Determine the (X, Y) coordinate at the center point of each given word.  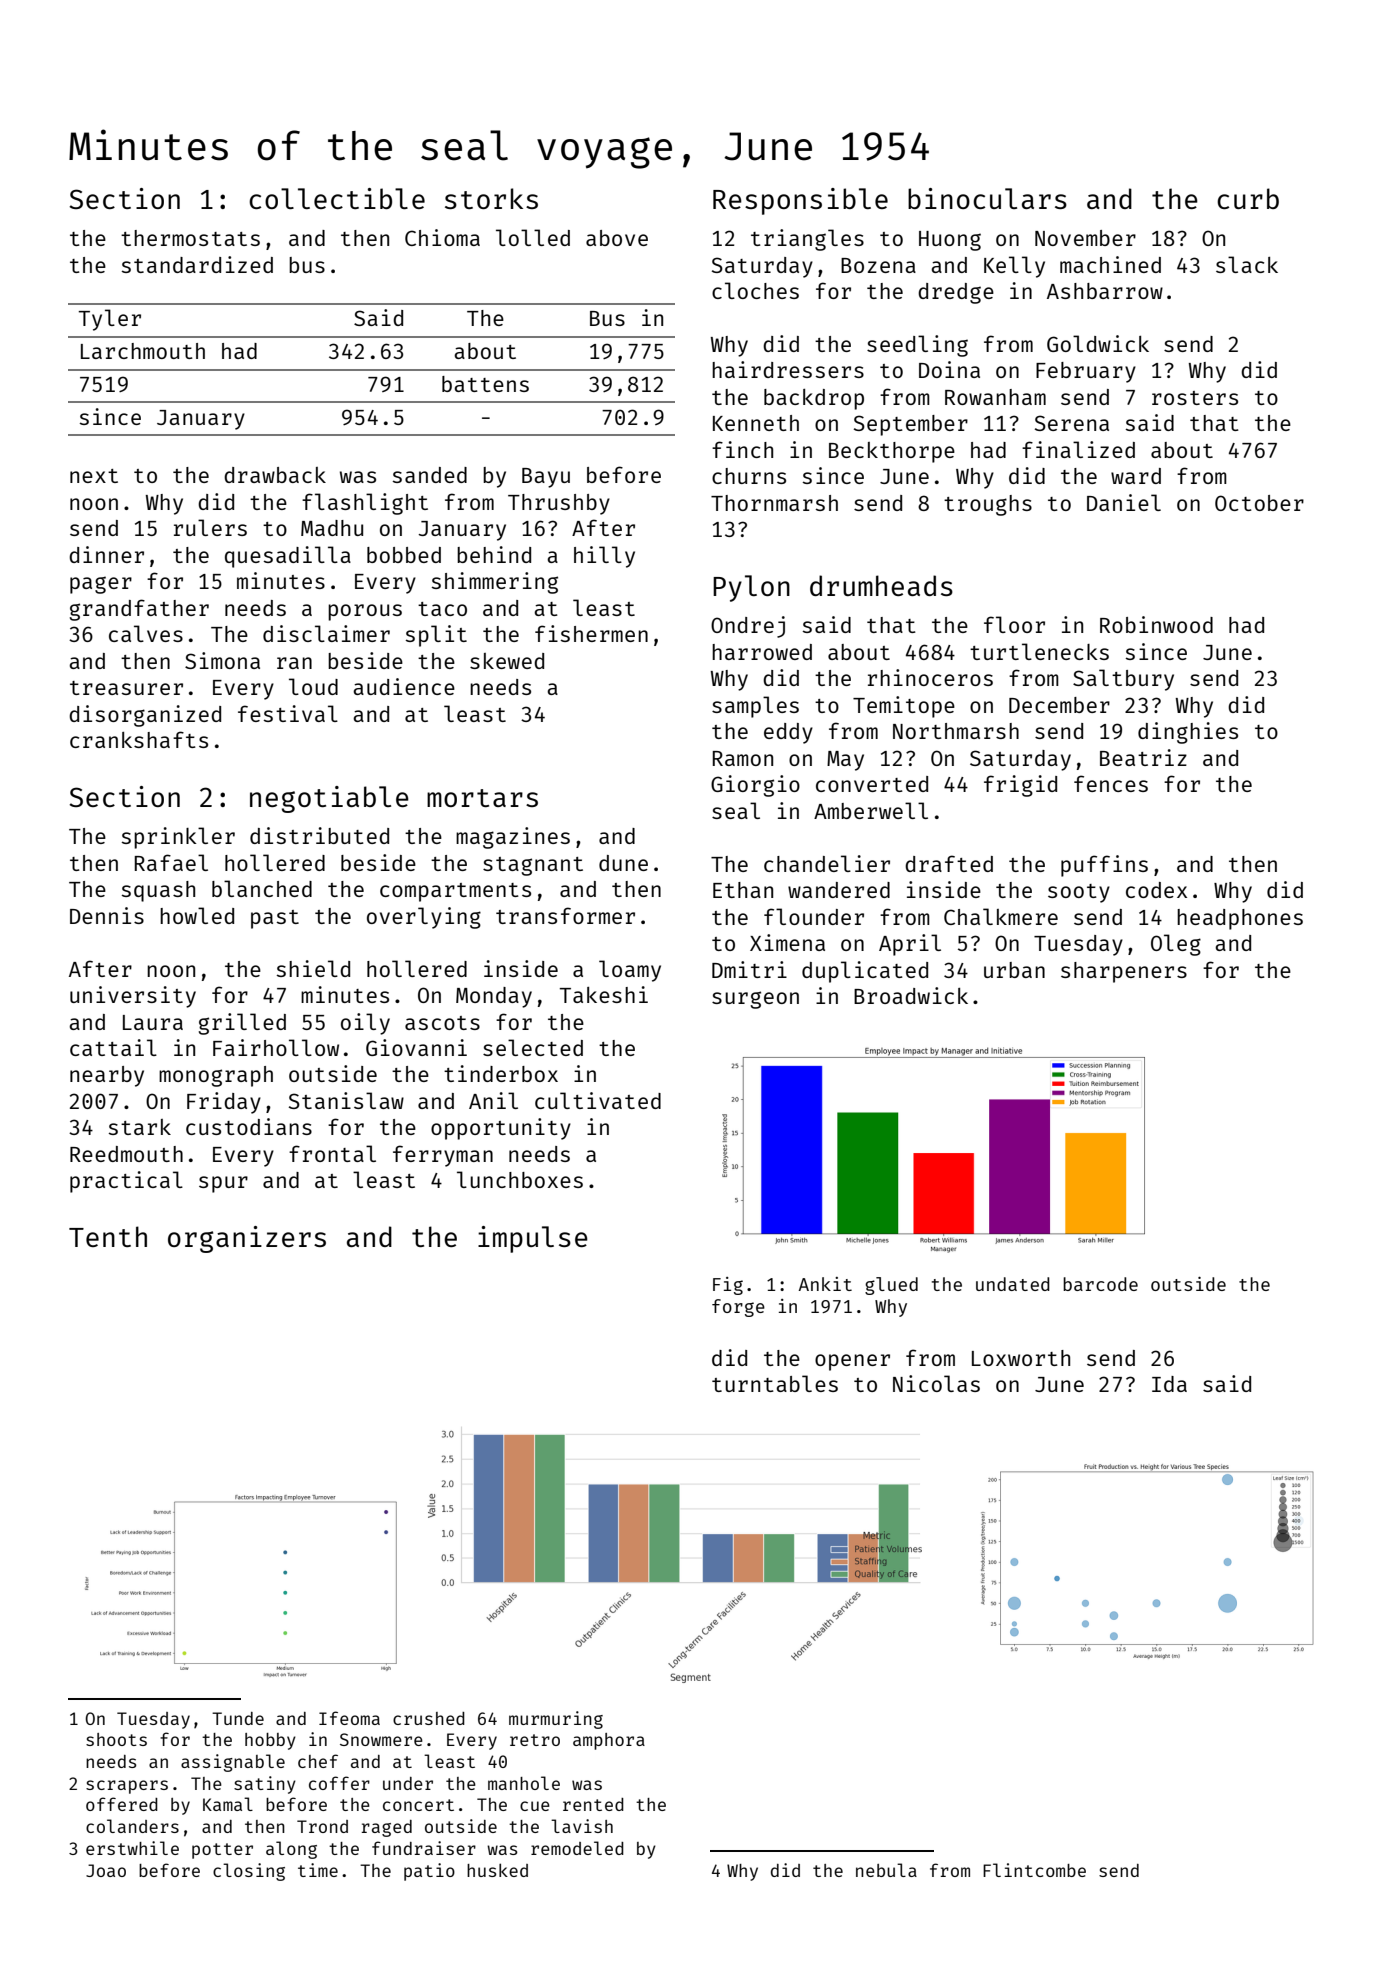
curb (1248, 198)
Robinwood (1156, 624)
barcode (1100, 1284)
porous (365, 612)
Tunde (238, 1718)
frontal (332, 1153)
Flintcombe (1034, 1870)
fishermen (591, 633)
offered (122, 1804)
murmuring (556, 1720)
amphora (609, 1741)
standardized (197, 264)
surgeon (755, 1000)
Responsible (800, 201)
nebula (886, 1870)
